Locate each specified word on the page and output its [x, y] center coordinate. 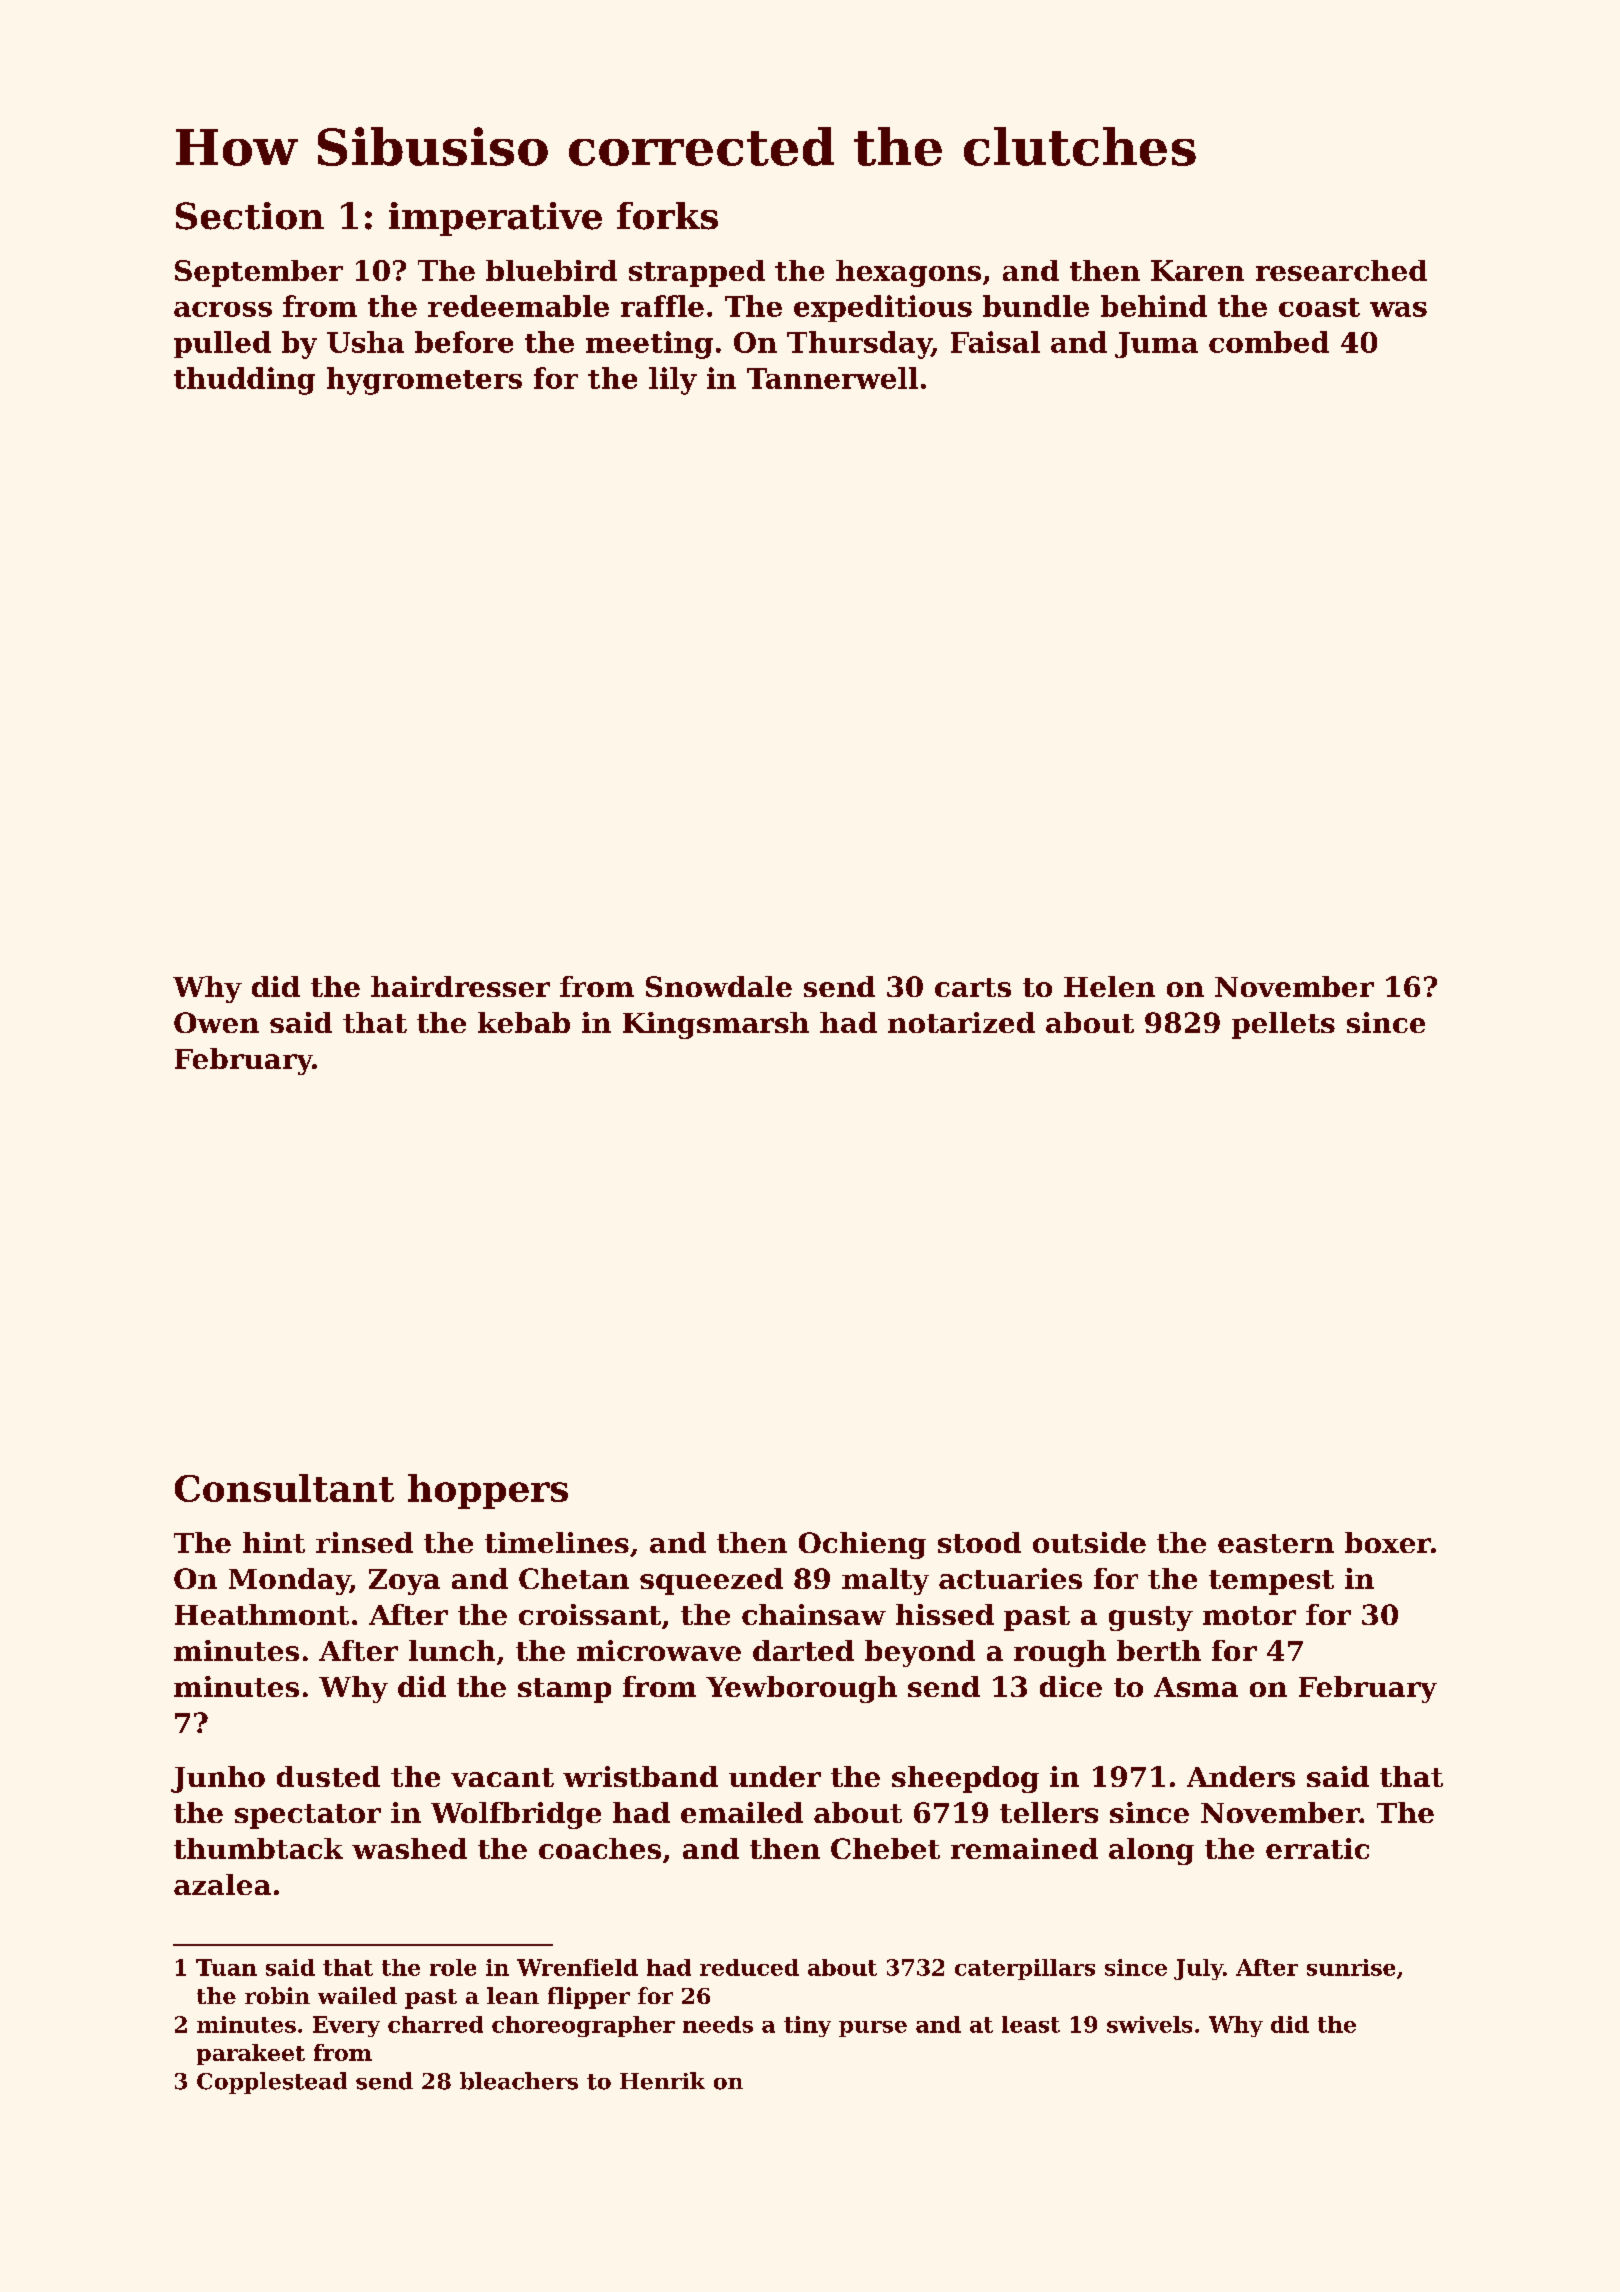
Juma [1156, 345]
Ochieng [862, 1545]
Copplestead [272, 2083]
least [1031, 2024]
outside [1089, 1542]
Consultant [284, 1488]
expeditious [883, 308]
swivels [1149, 2024]
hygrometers [424, 381]
